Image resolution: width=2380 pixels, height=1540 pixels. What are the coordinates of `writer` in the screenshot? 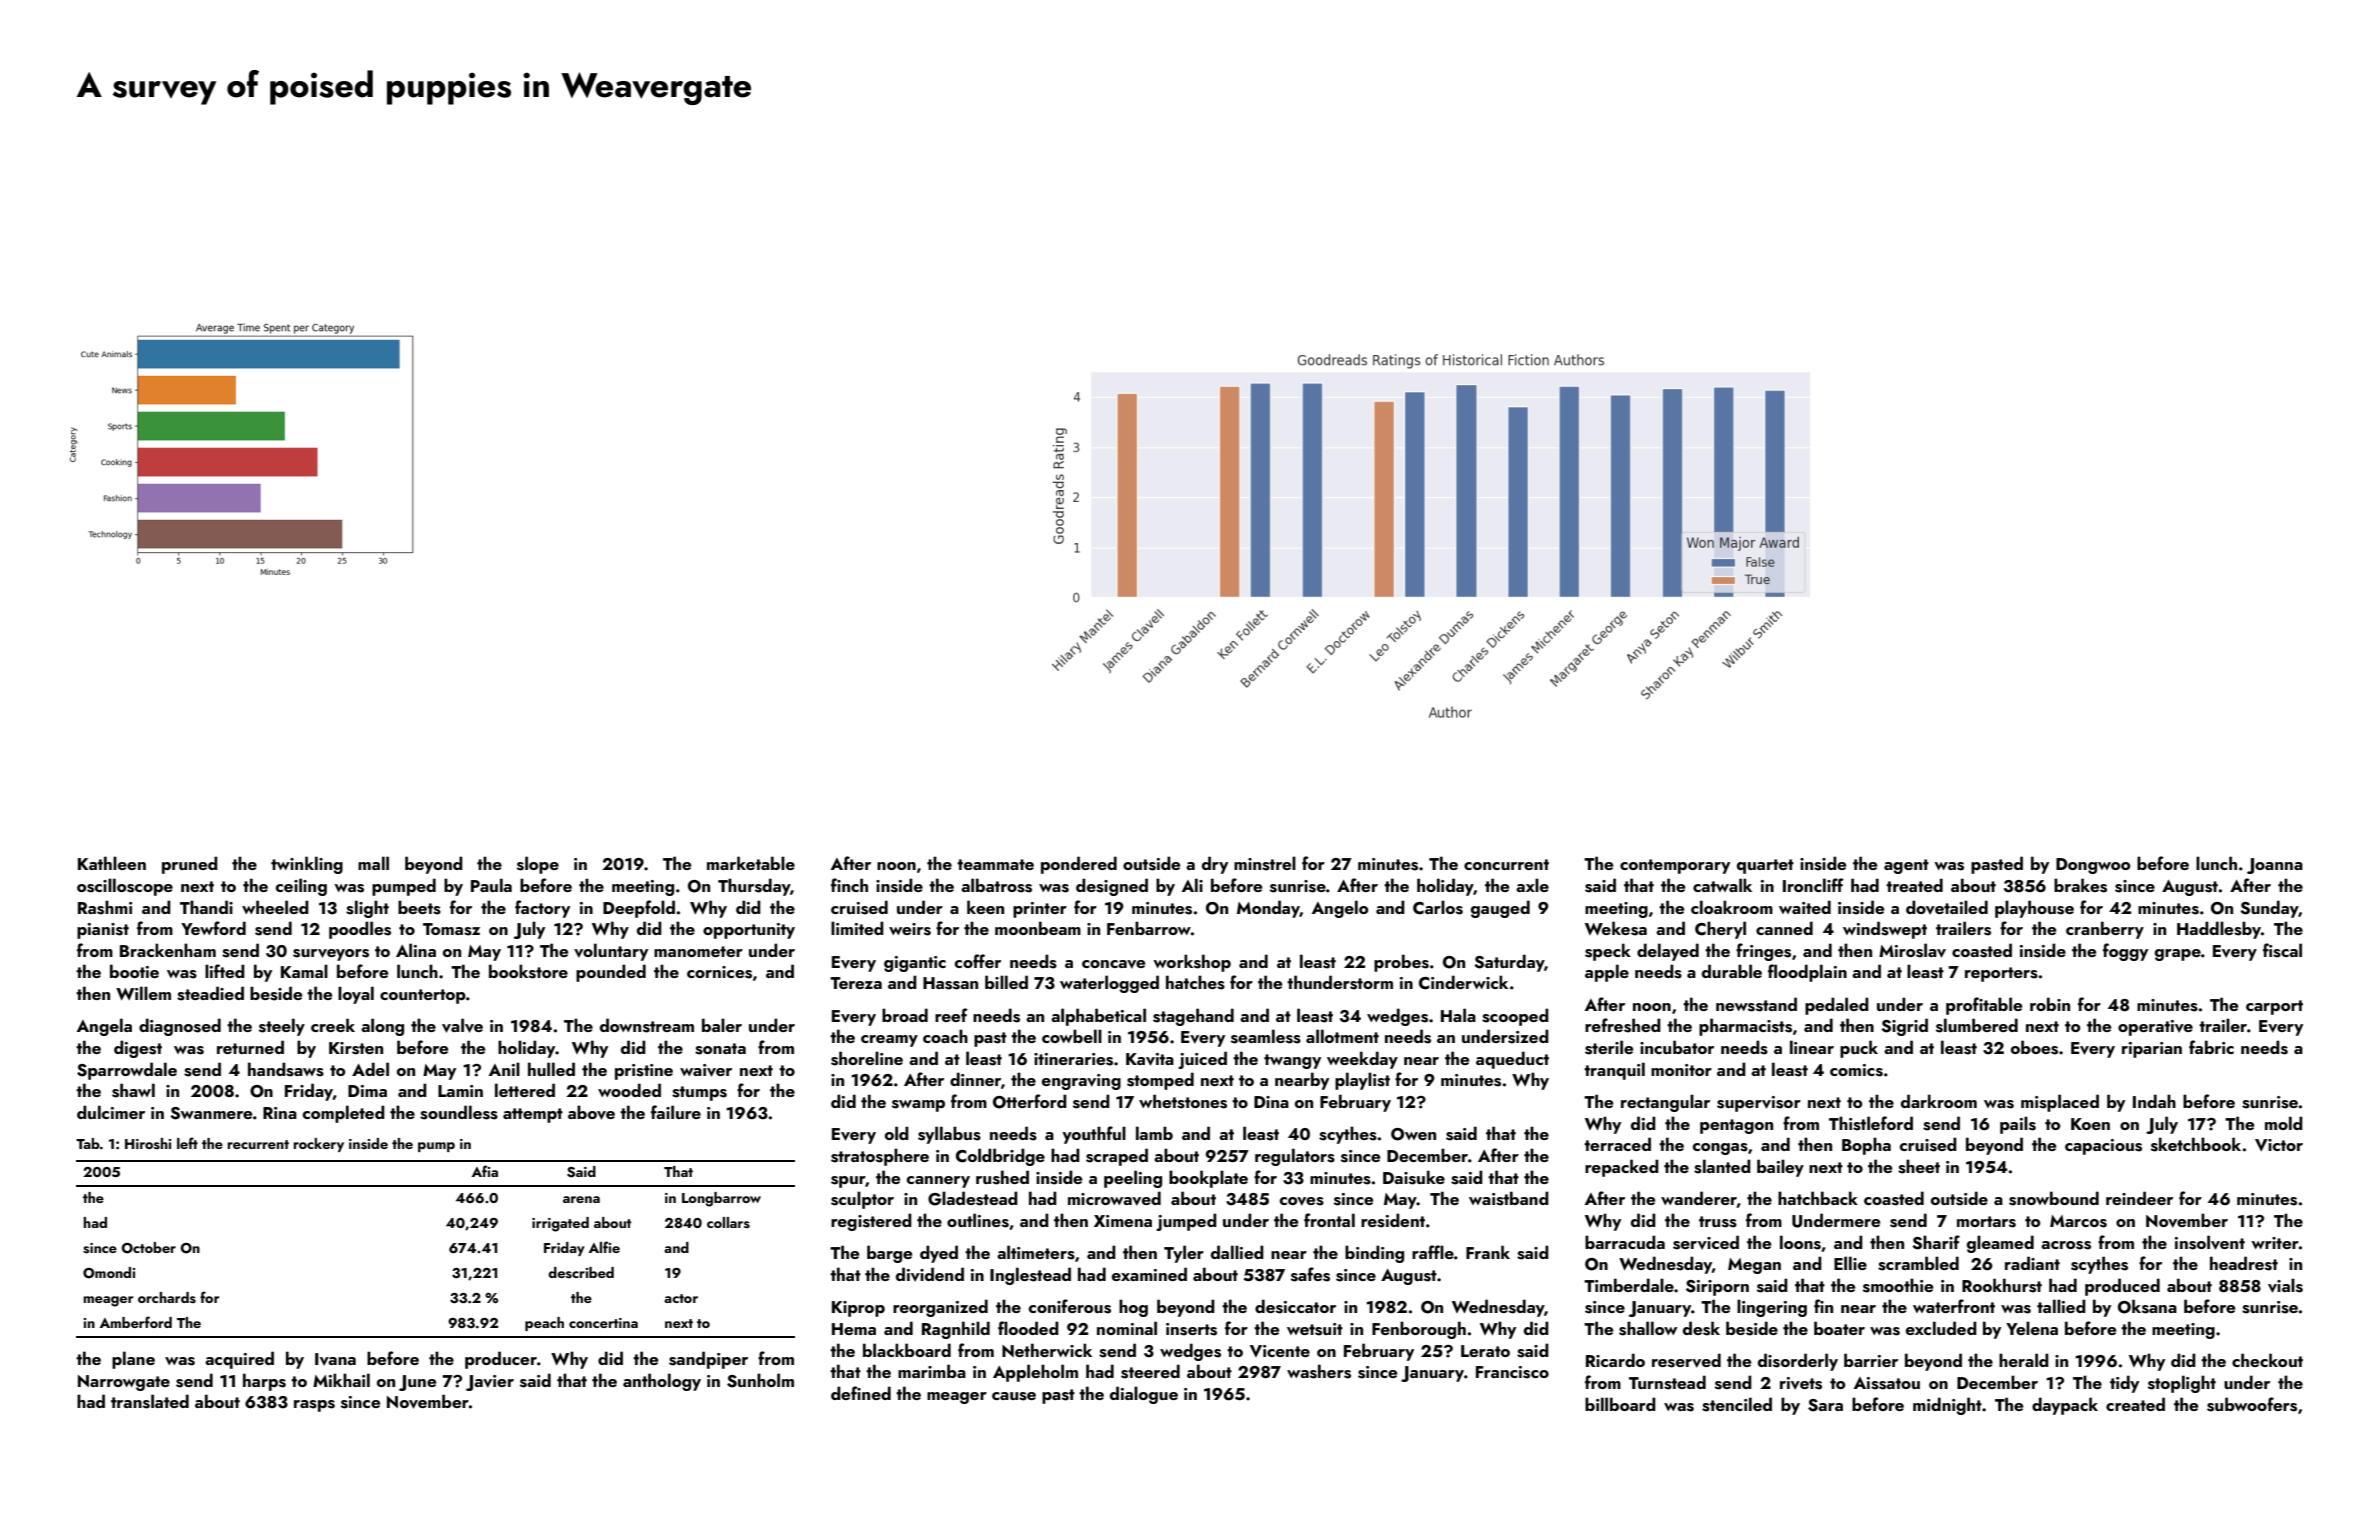 It's located at (2275, 1243).
